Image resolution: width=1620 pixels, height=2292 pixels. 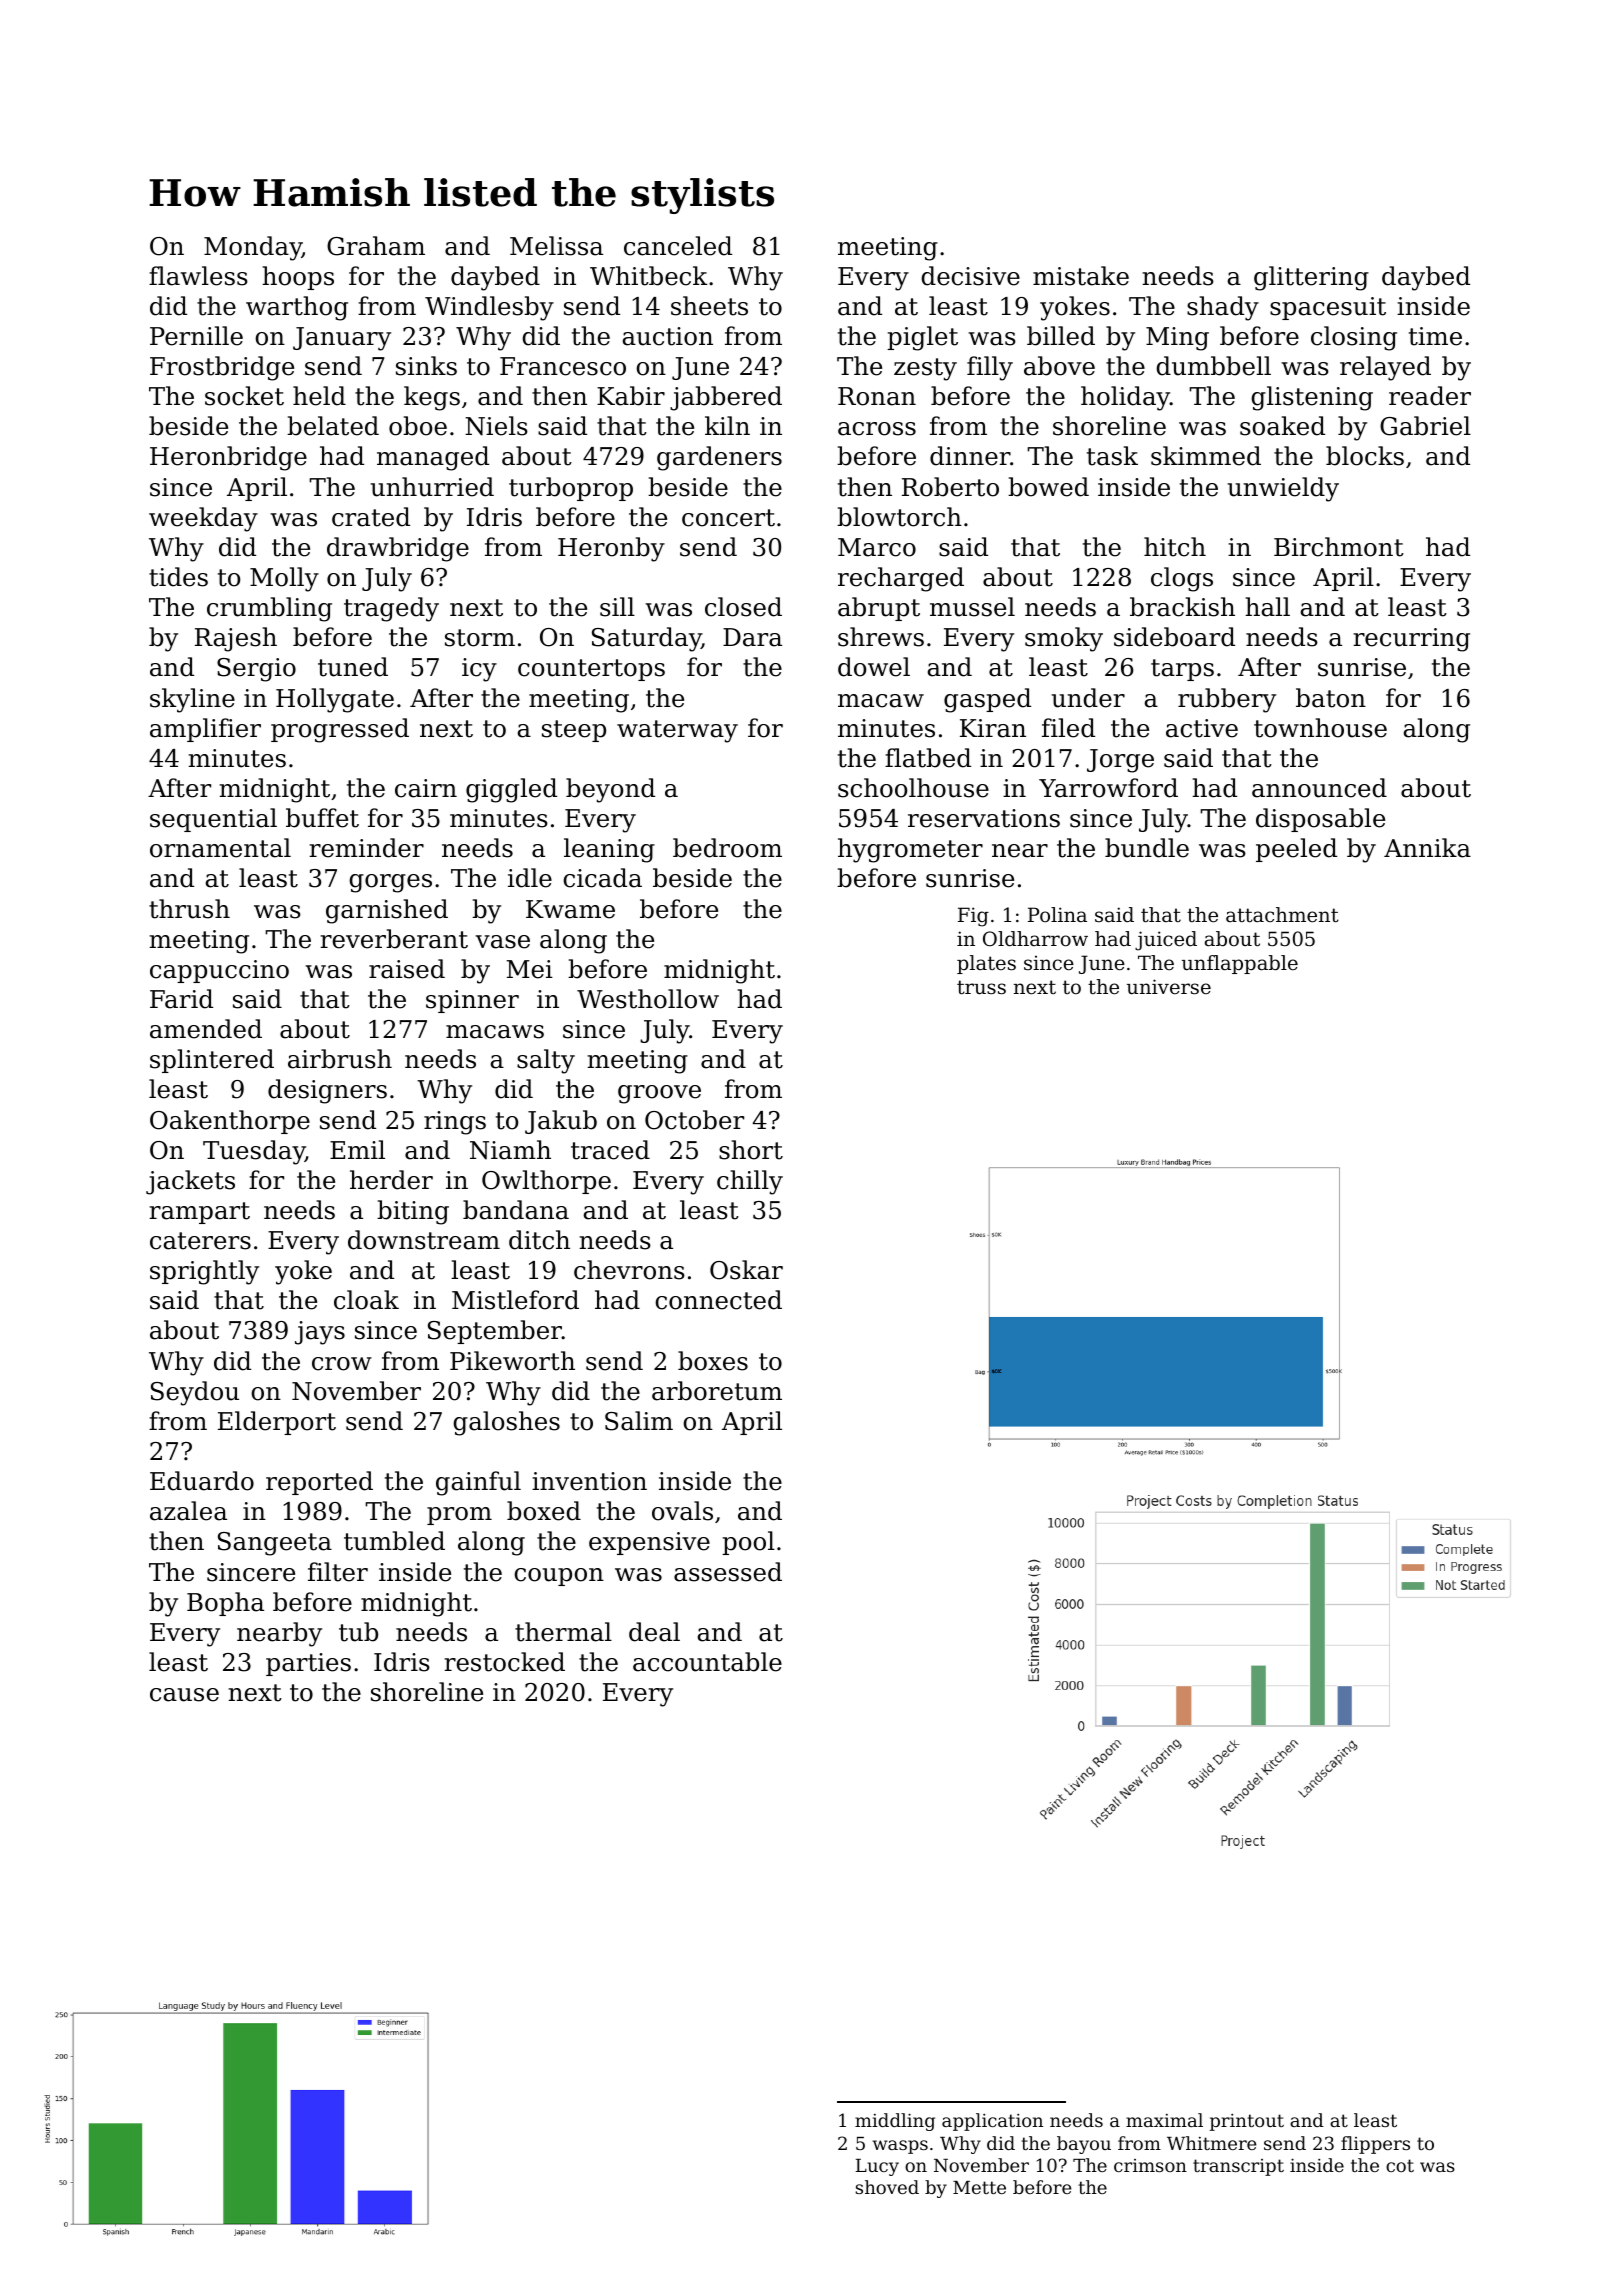 I want to click on parties, so click(x=308, y=1664).
